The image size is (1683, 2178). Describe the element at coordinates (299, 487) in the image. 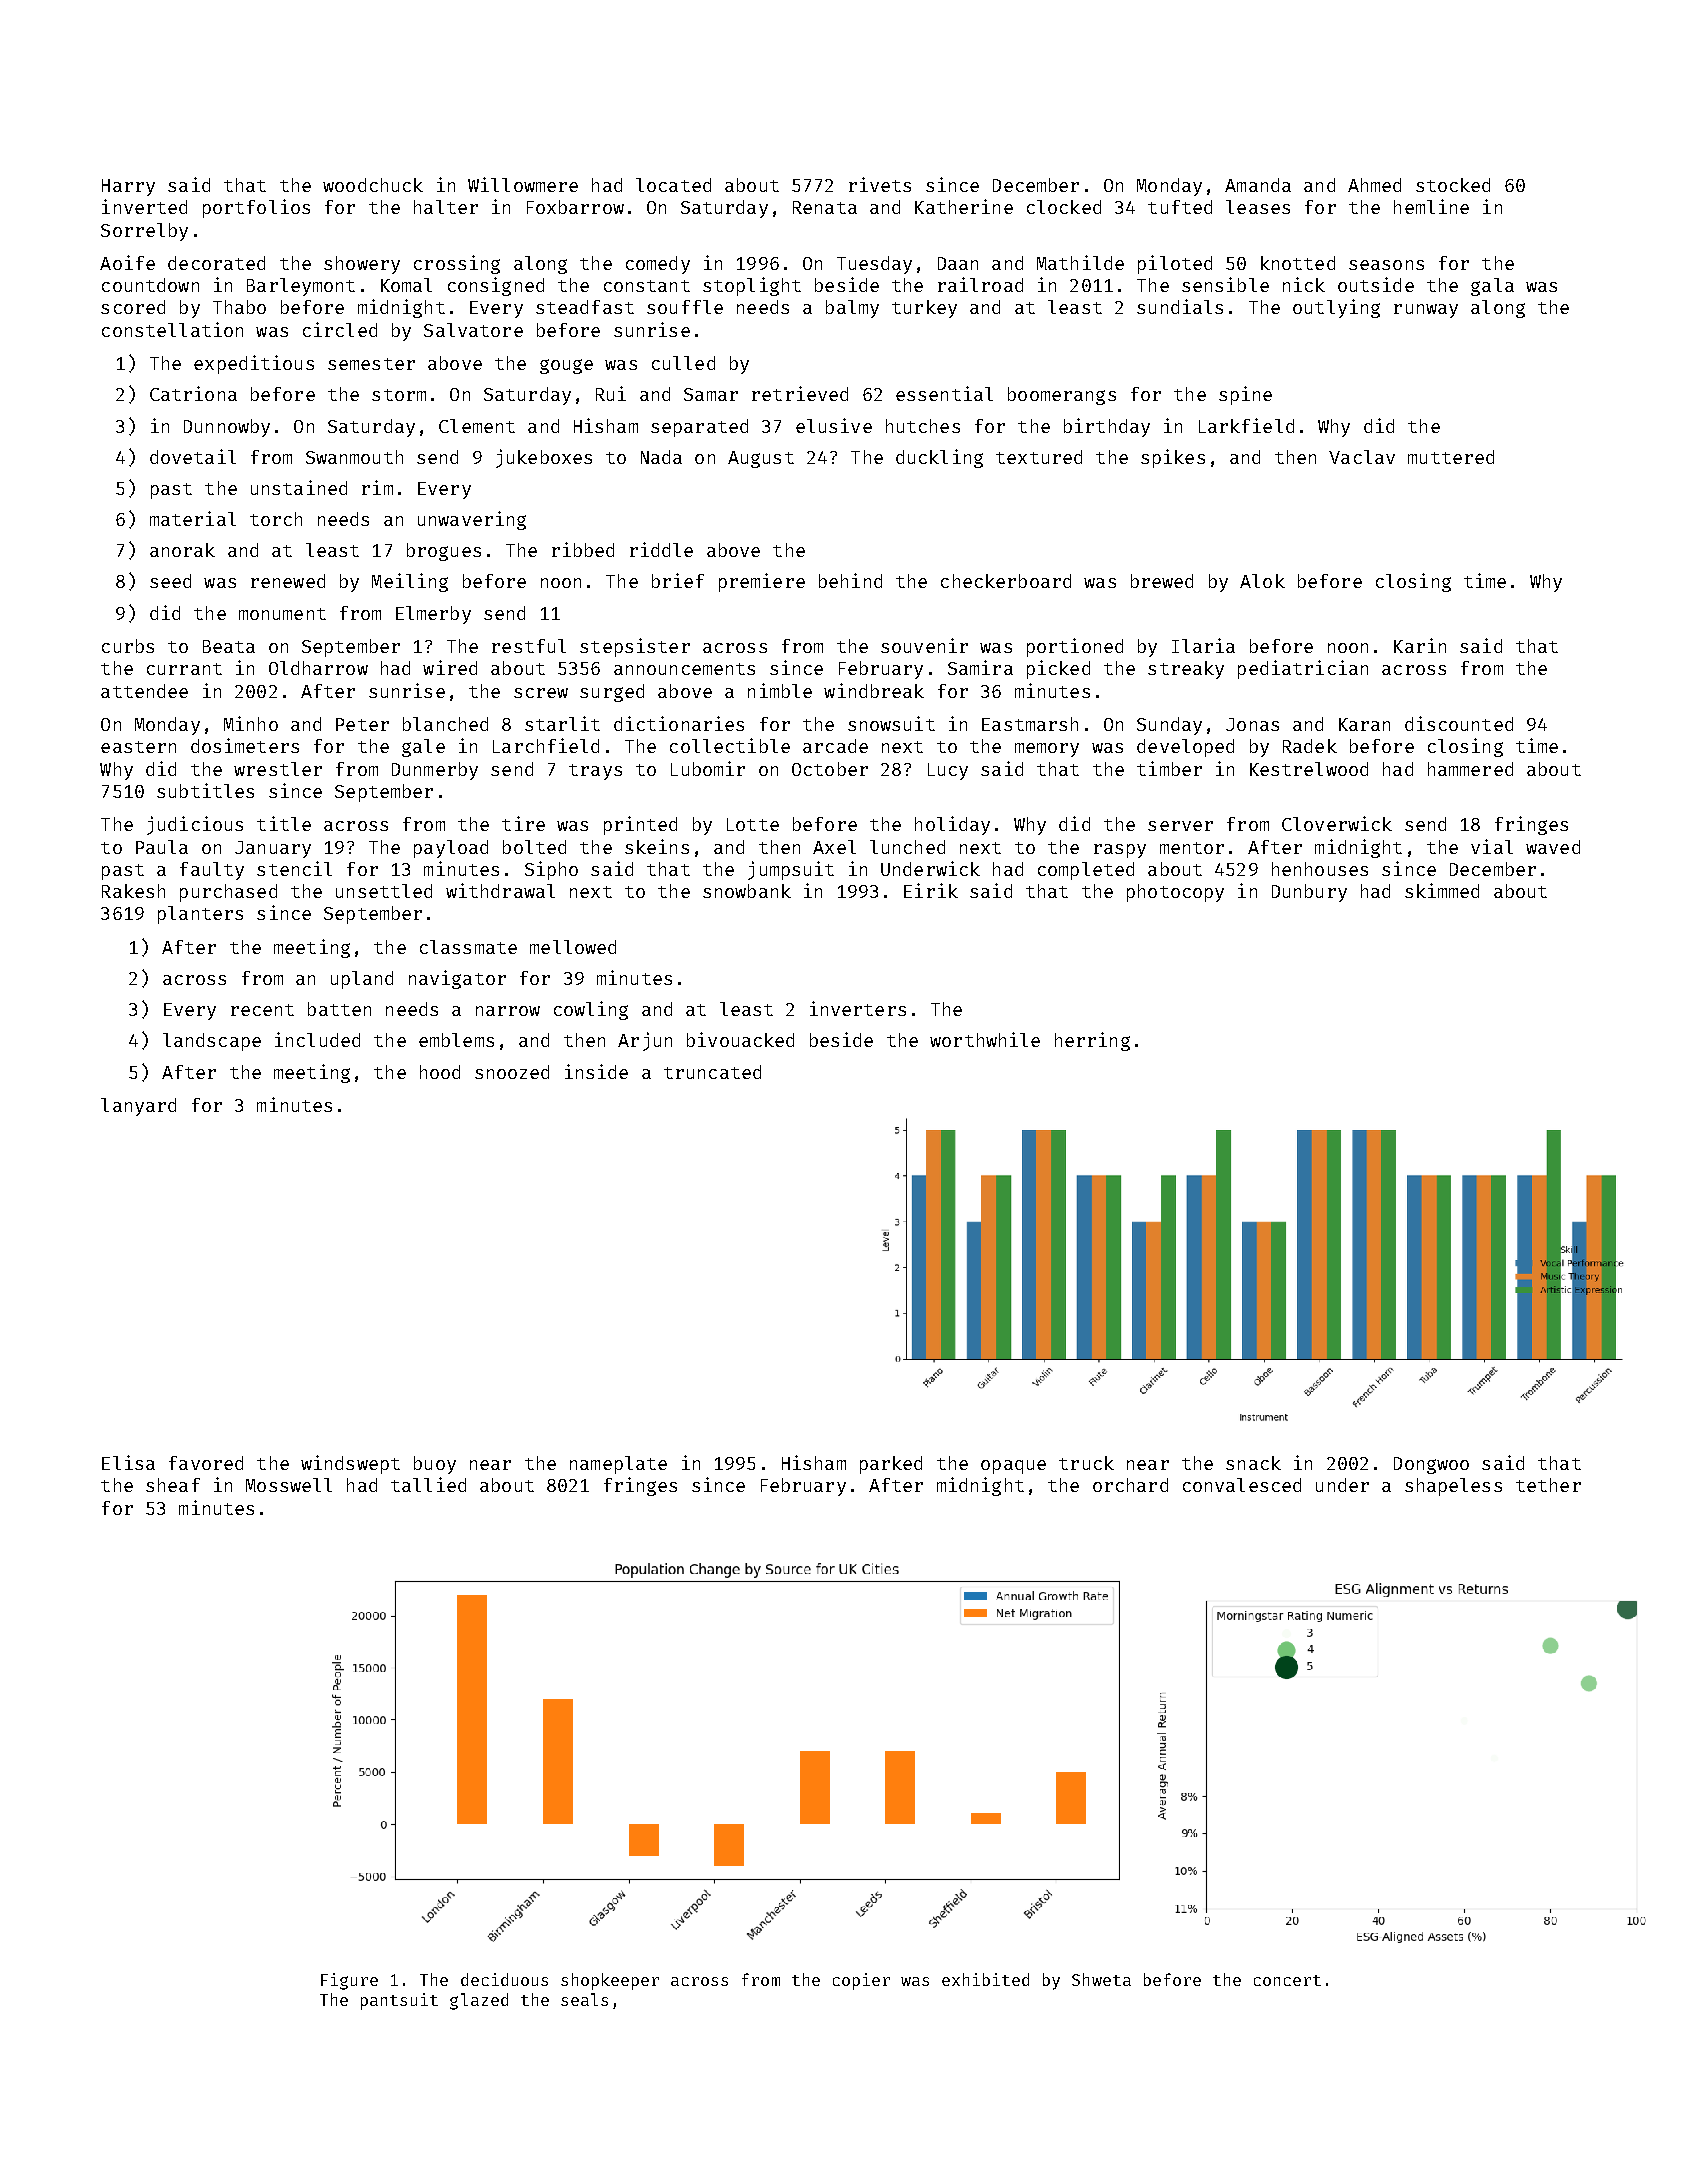

I see `unstained` at that location.
